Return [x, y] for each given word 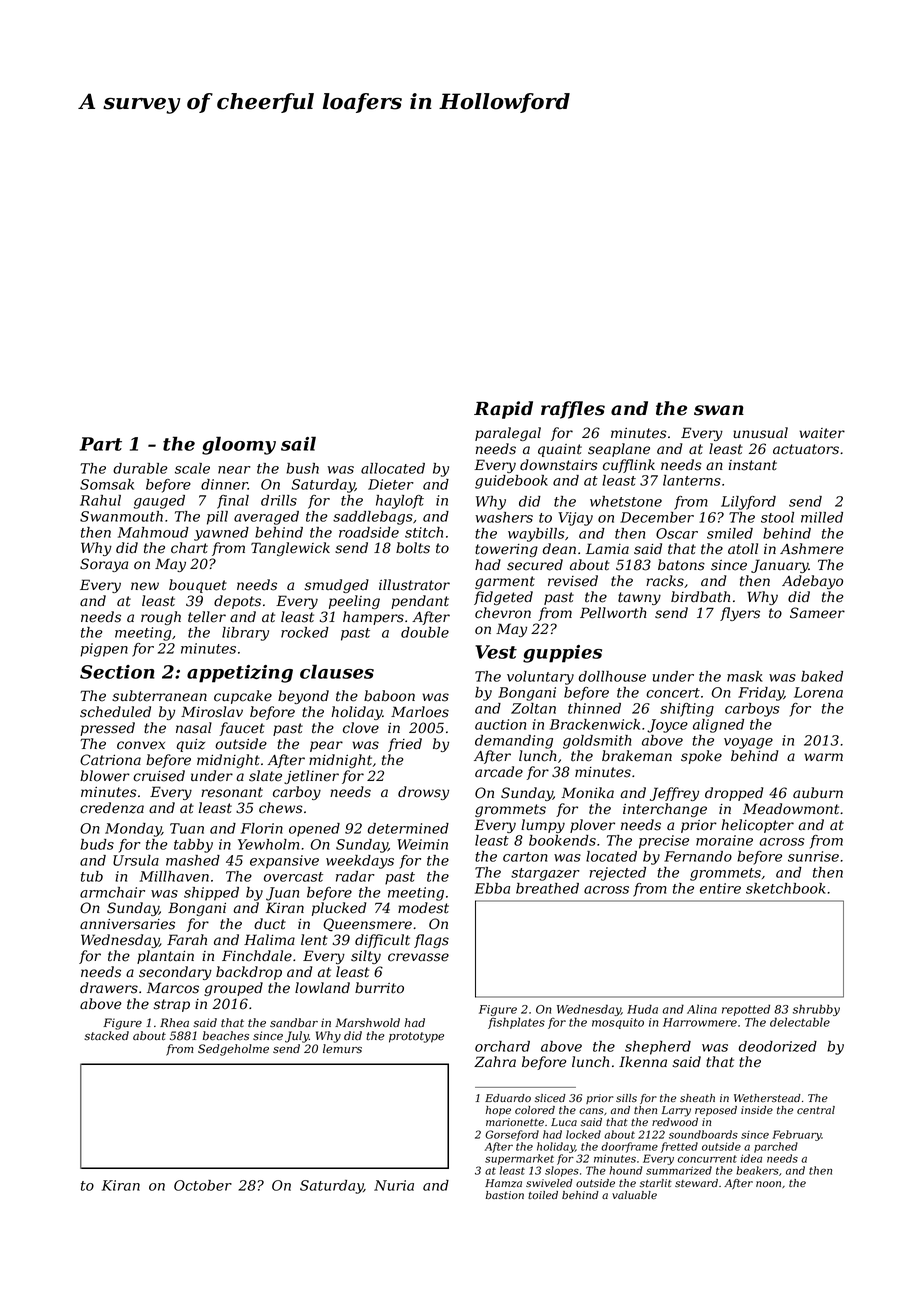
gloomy [239, 445]
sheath [697, 1098]
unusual [760, 433]
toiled [543, 1195]
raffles [573, 410]
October [203, 1185]
